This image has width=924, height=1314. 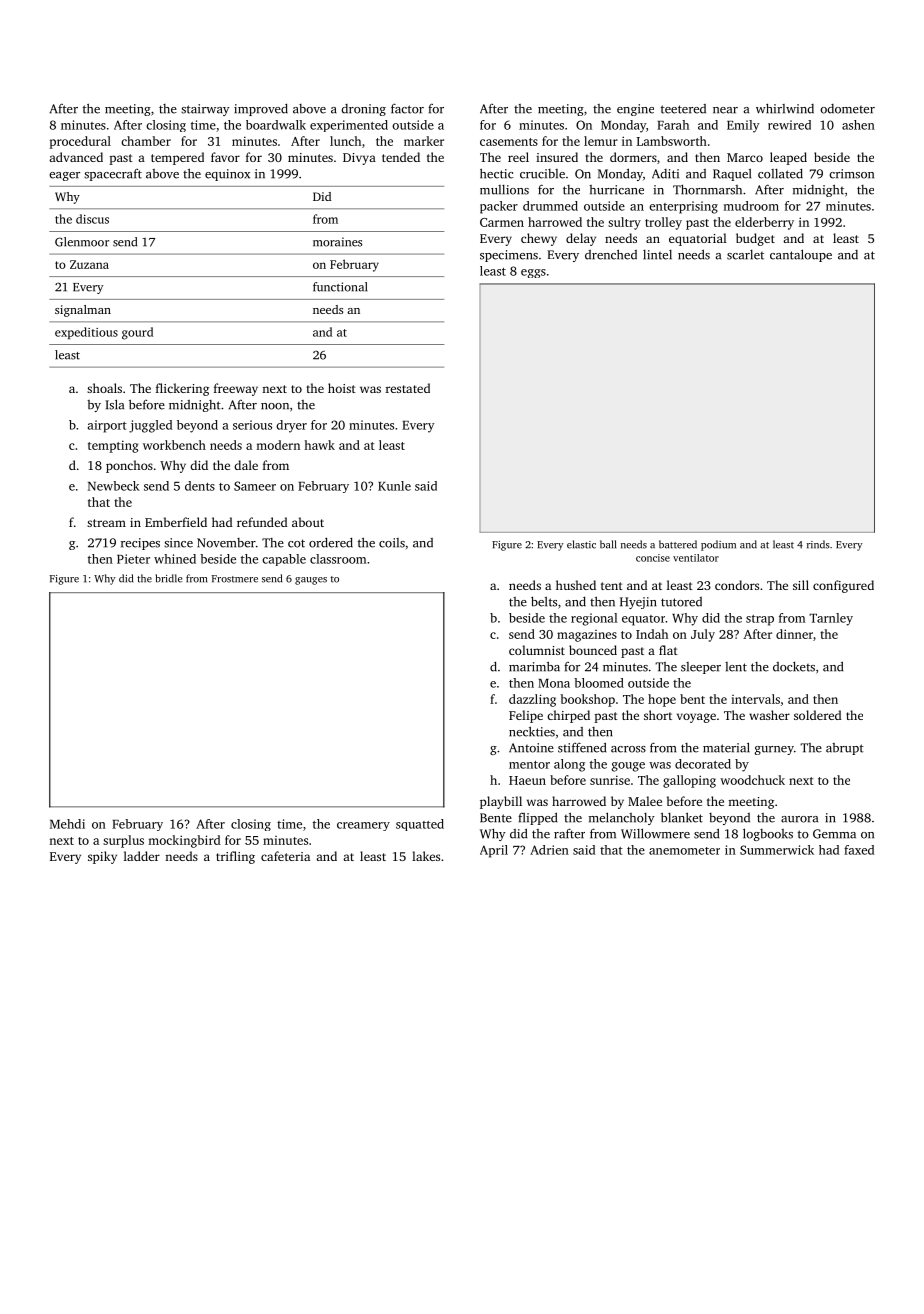 What do you see at coordinates (133, 559) in the image?
I see `Pieter` at bounding box center [133, 559].
